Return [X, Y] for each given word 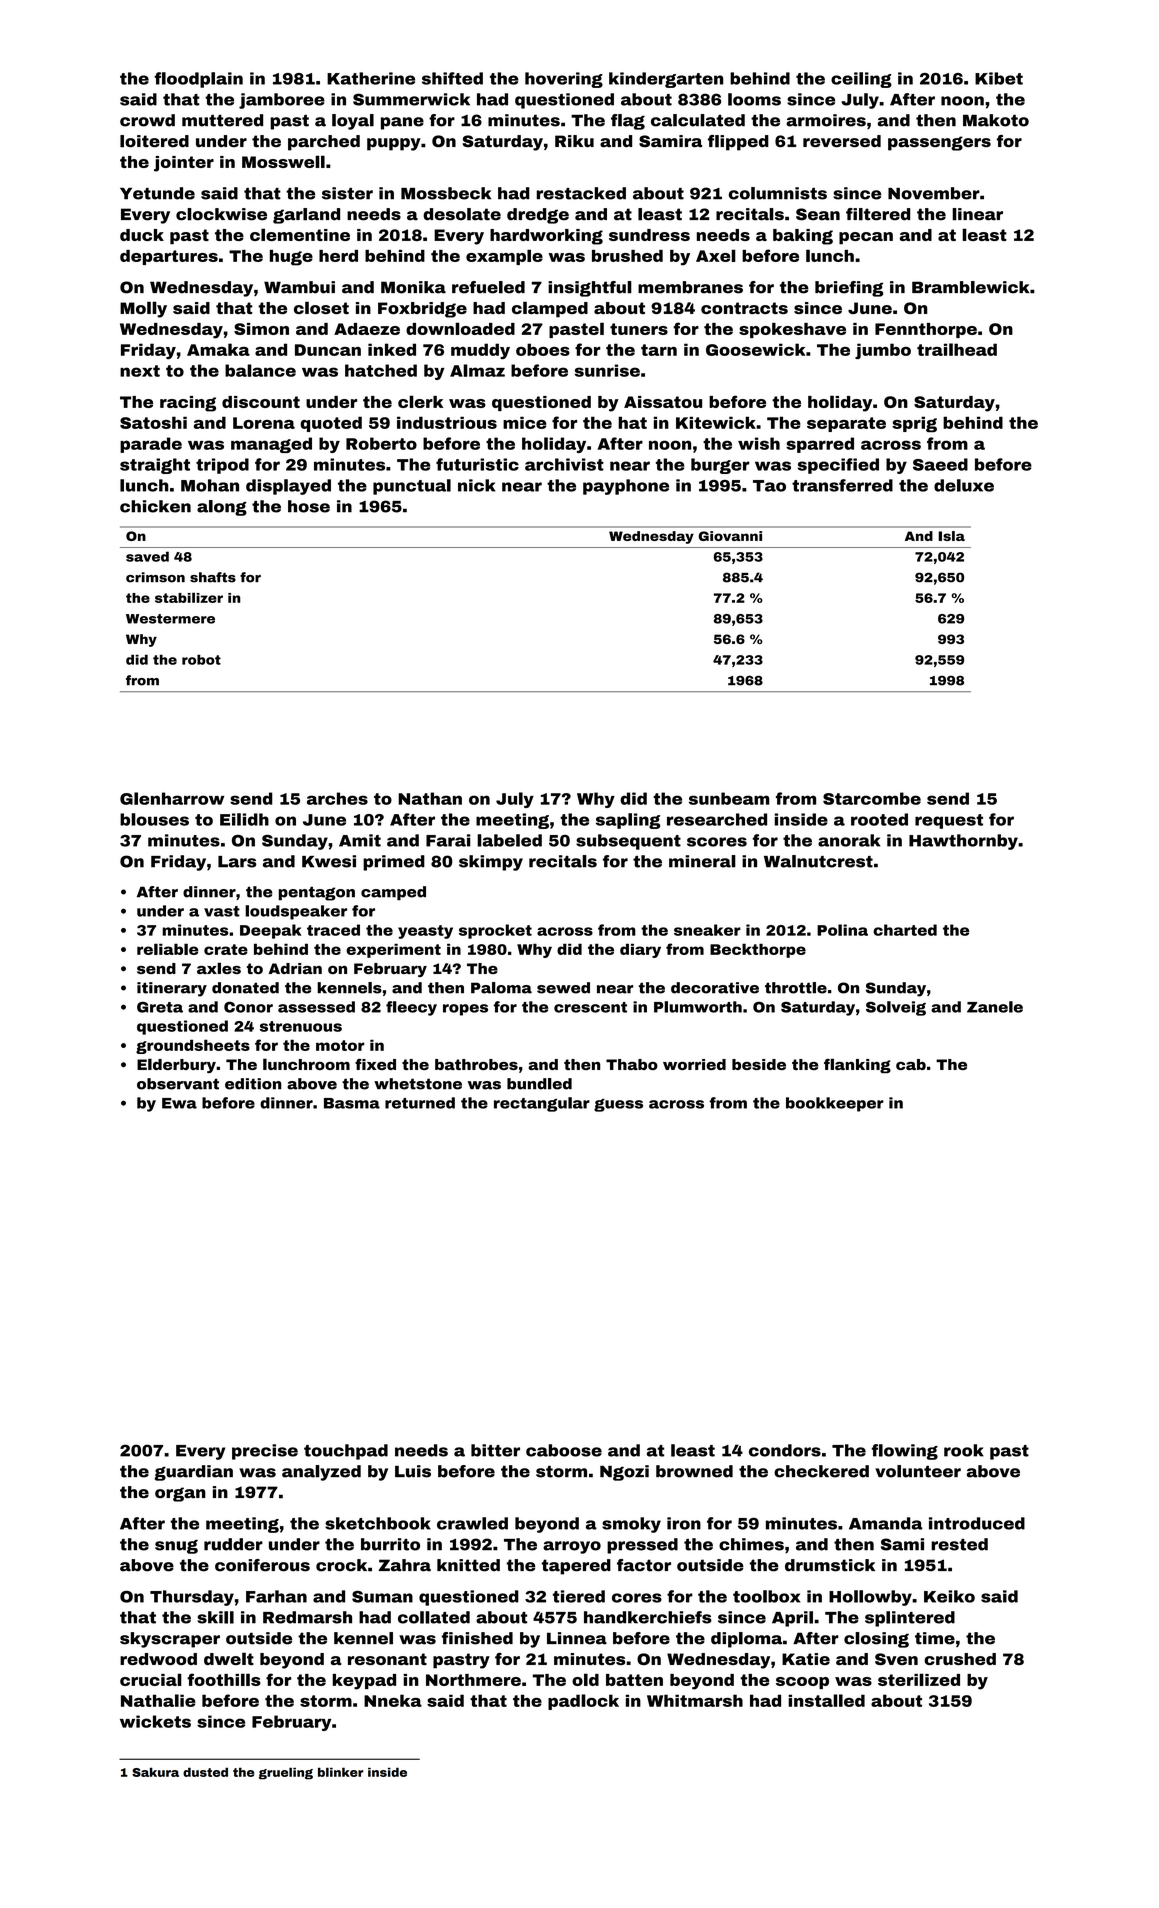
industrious [447, 422]
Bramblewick [970, 287]
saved [147, 556]
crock [341, 1565]
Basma [352, 1103]
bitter [495, 1450]
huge [291, 258]
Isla [951, 536]
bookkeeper [835, 1104]
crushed [960, 1659]
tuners [639, 329]
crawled [472, 1523]
